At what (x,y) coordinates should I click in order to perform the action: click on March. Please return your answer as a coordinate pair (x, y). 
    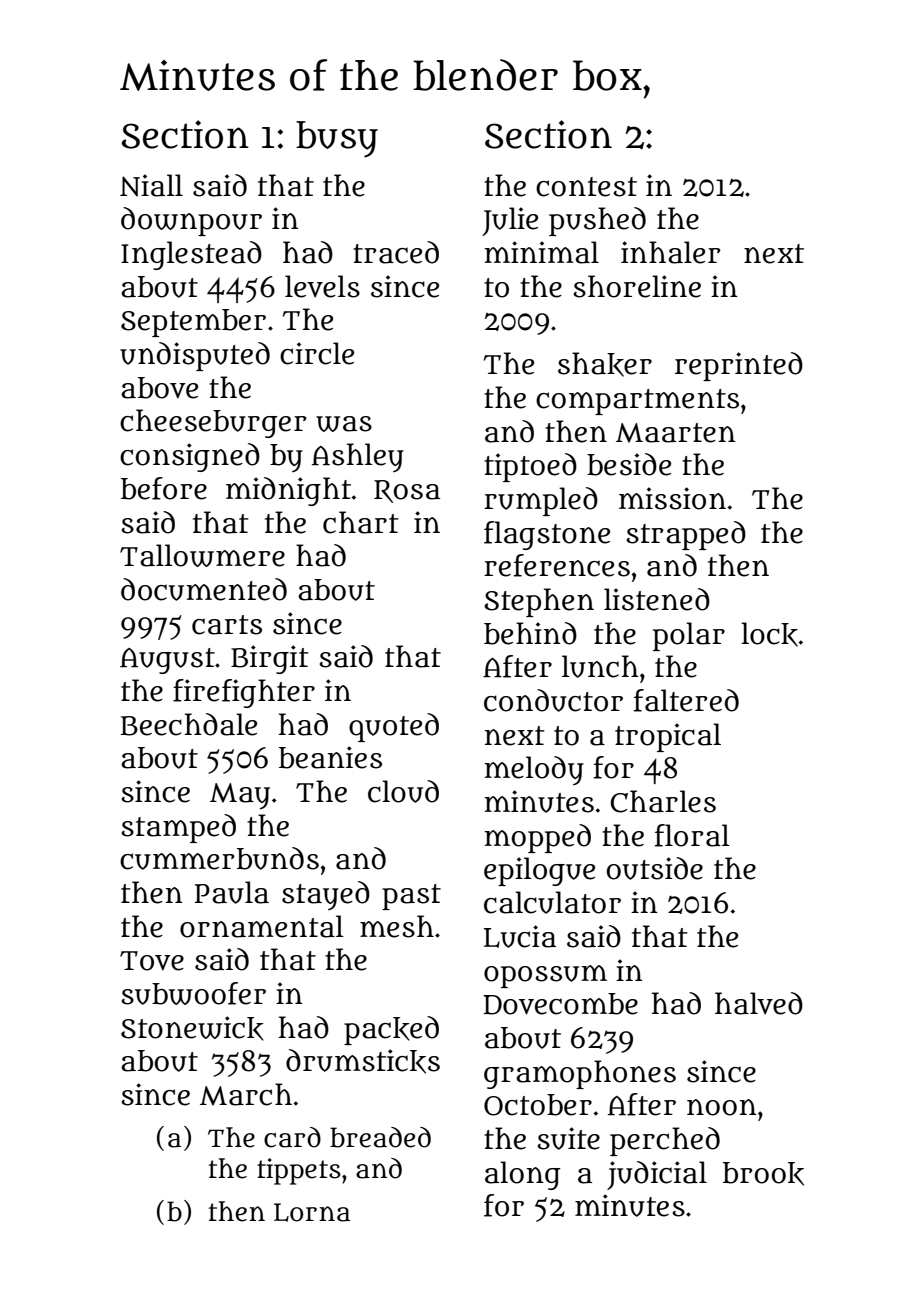
    Looking at the image, I should click on (246, 1094).
